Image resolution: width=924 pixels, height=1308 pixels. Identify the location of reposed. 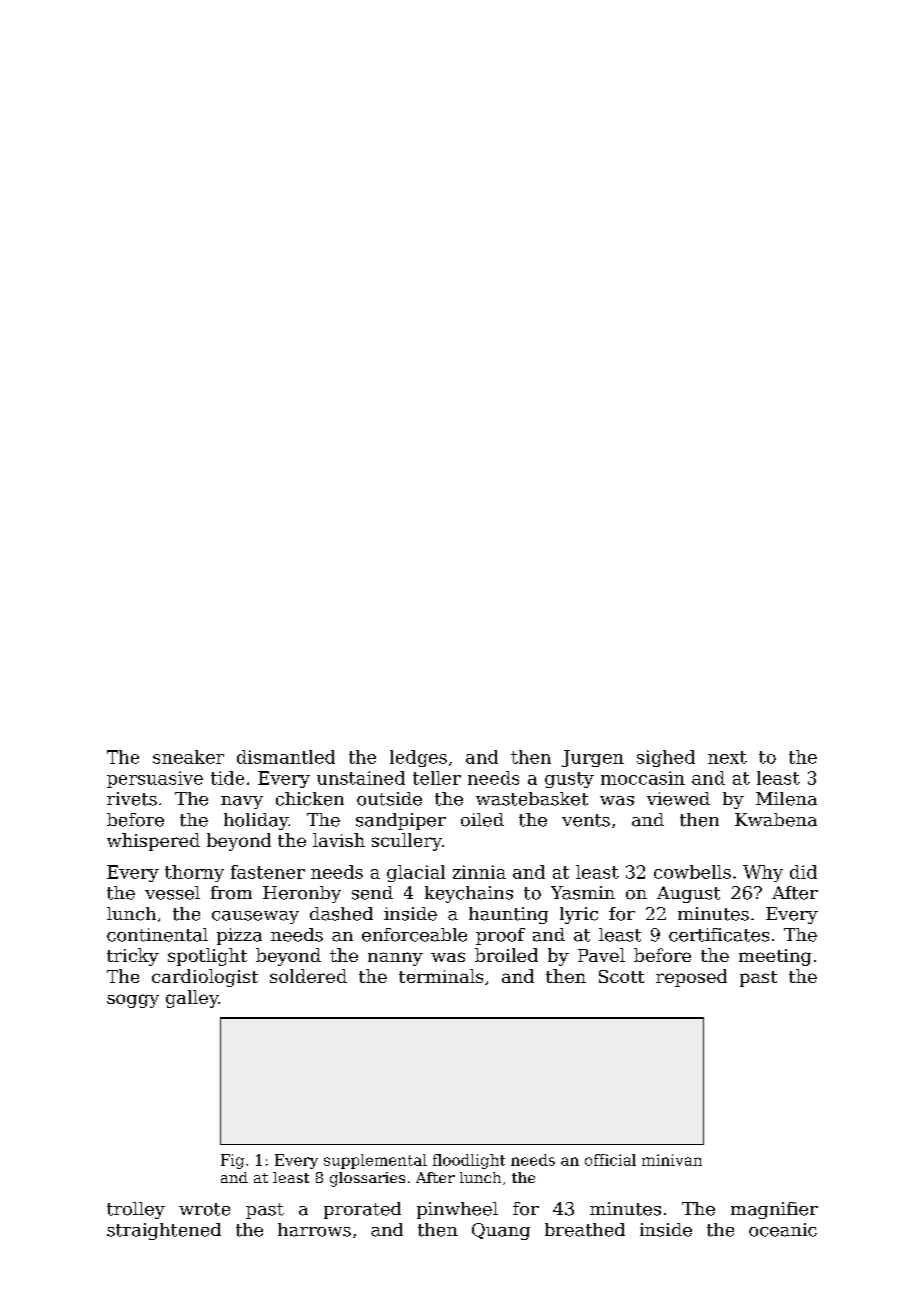
(691, 978).
